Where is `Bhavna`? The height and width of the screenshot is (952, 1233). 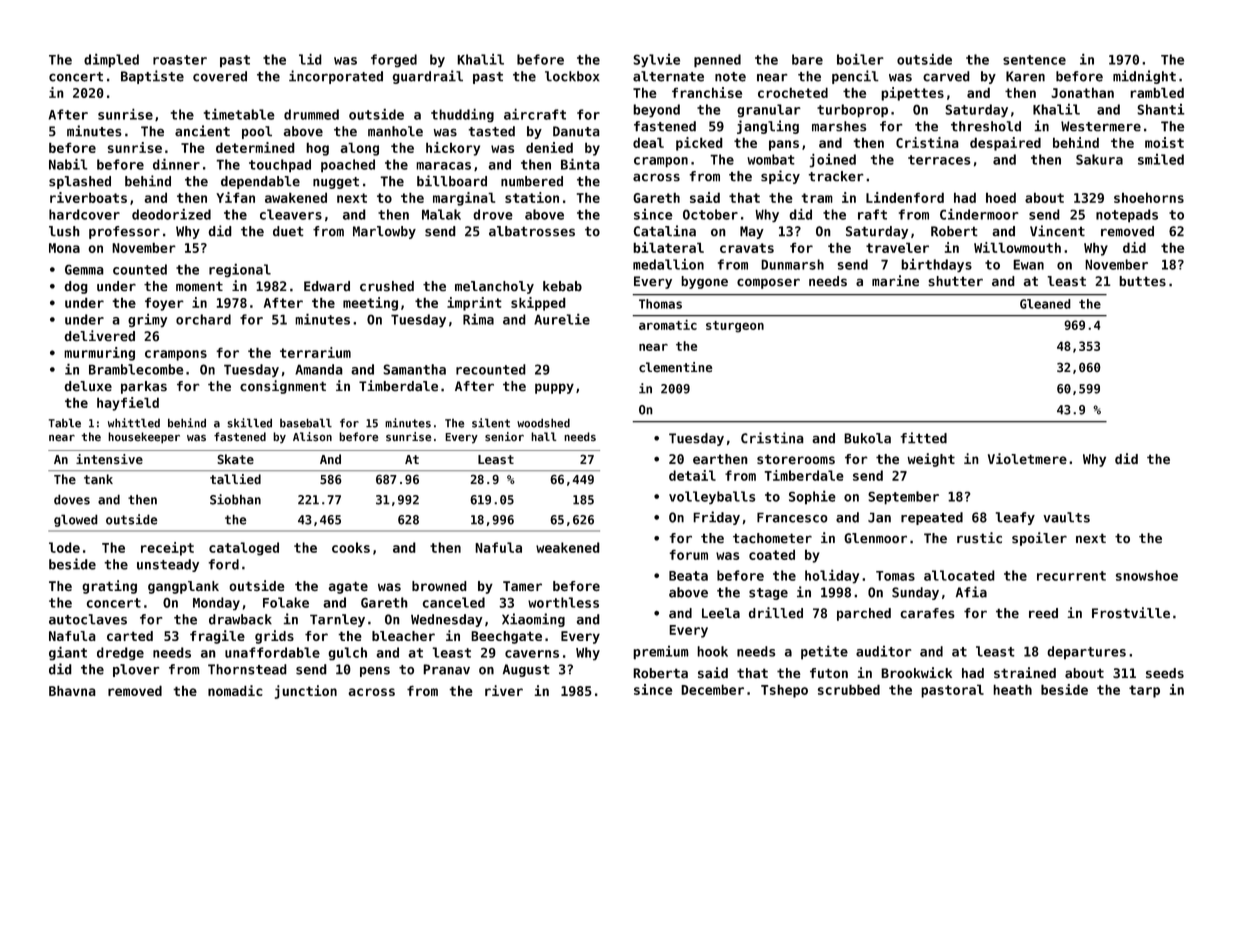
Bhavna is located at coordinates (72, 690).
